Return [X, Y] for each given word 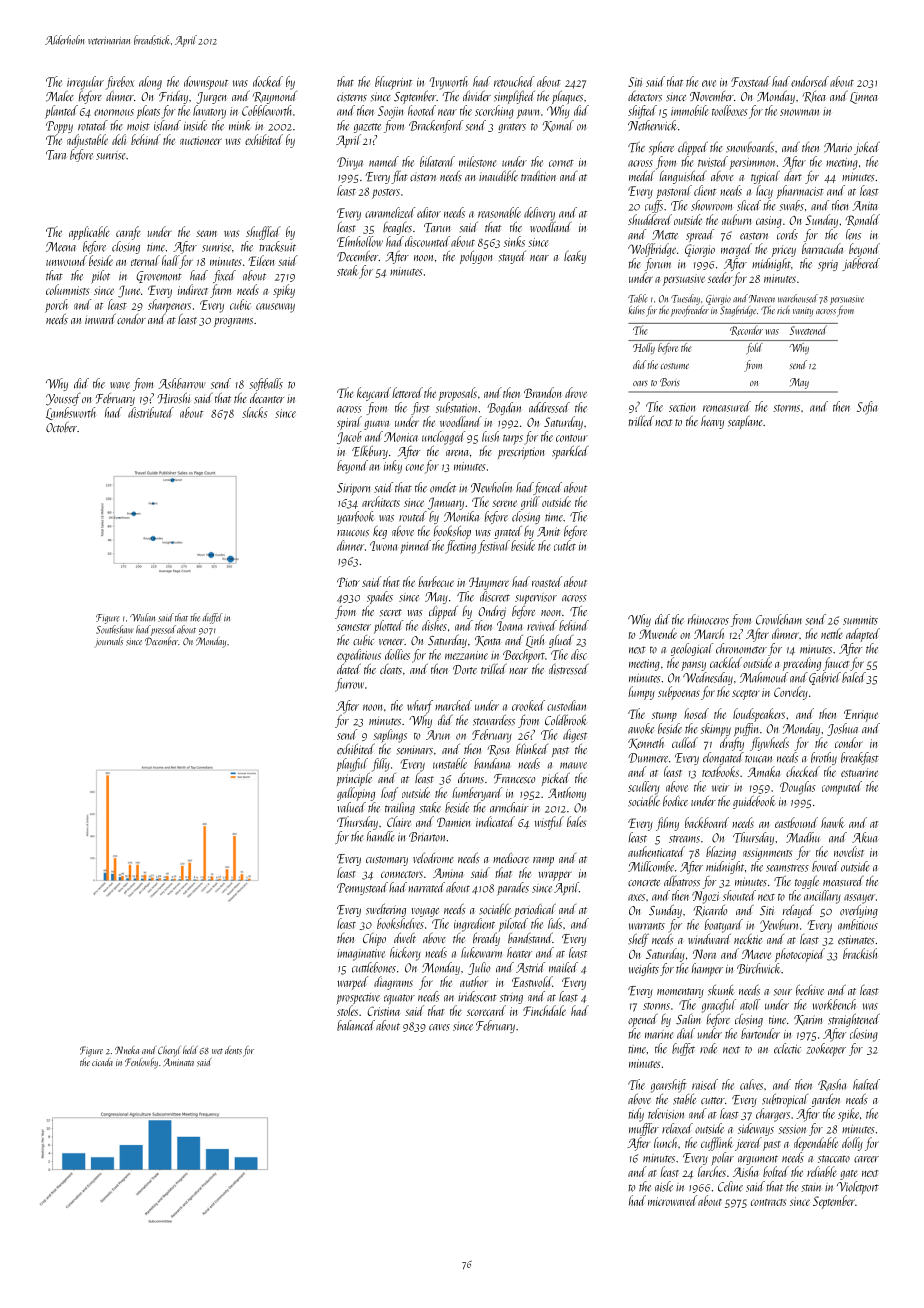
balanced [356, 1025]
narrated [426, 887]
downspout [206, 83]
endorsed [810, 81]
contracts [768, 1202]
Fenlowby [141, 1063]
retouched [514, 81]
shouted [739, 895]
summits [860, 620]
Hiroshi [173, 398]
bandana [492, 763]
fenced [548, 488]
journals [108, 642]
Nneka [127, 1050]
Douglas [797, 788]
